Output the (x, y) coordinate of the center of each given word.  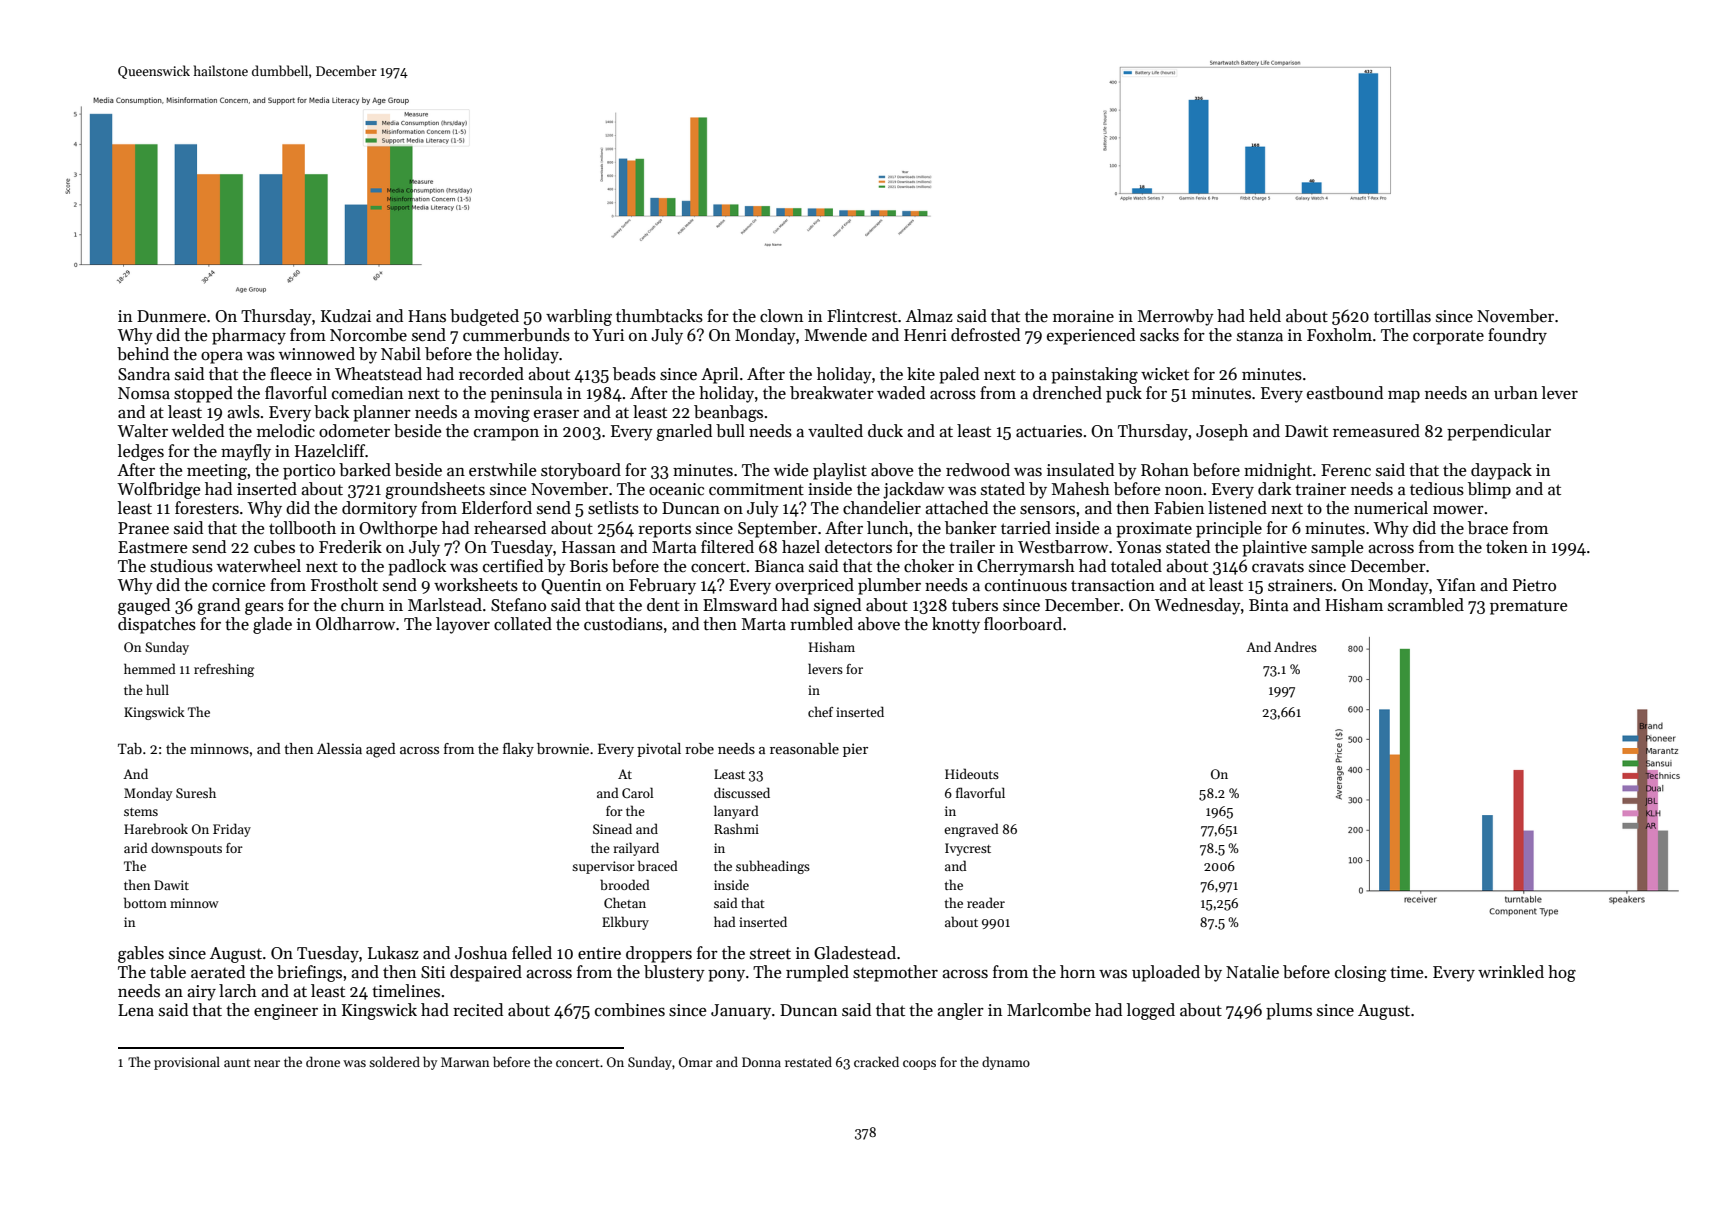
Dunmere (171, 316)
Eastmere (152, 547)
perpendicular (1499, 432)
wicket (1165, 374)
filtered (727, 546)
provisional (187, 1063)
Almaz (929, 315)
